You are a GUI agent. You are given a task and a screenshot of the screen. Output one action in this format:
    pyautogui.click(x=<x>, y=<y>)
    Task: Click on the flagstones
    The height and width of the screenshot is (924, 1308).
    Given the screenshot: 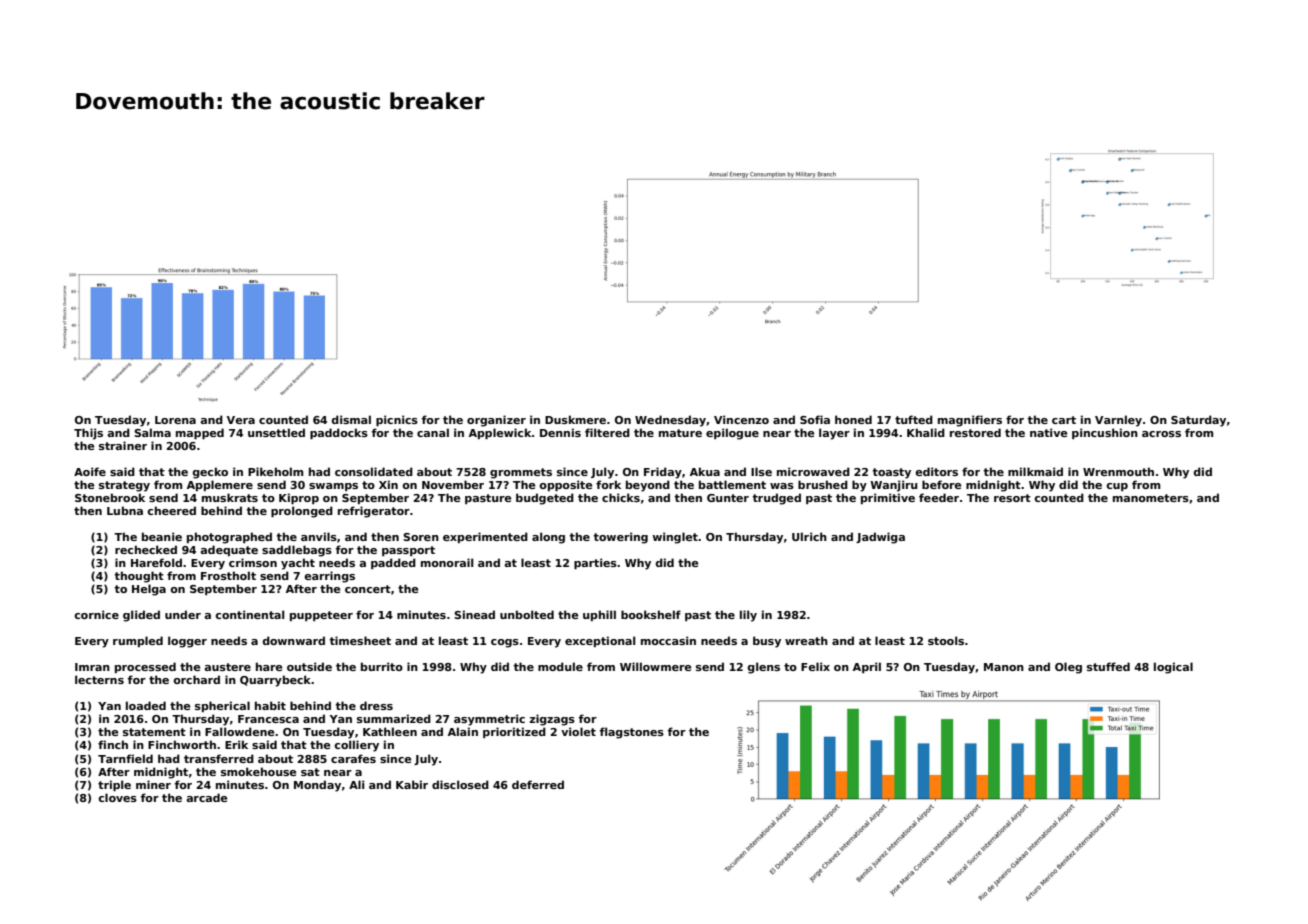 What is the action you would take?
    pyautogui.click(x=632, y=733)
